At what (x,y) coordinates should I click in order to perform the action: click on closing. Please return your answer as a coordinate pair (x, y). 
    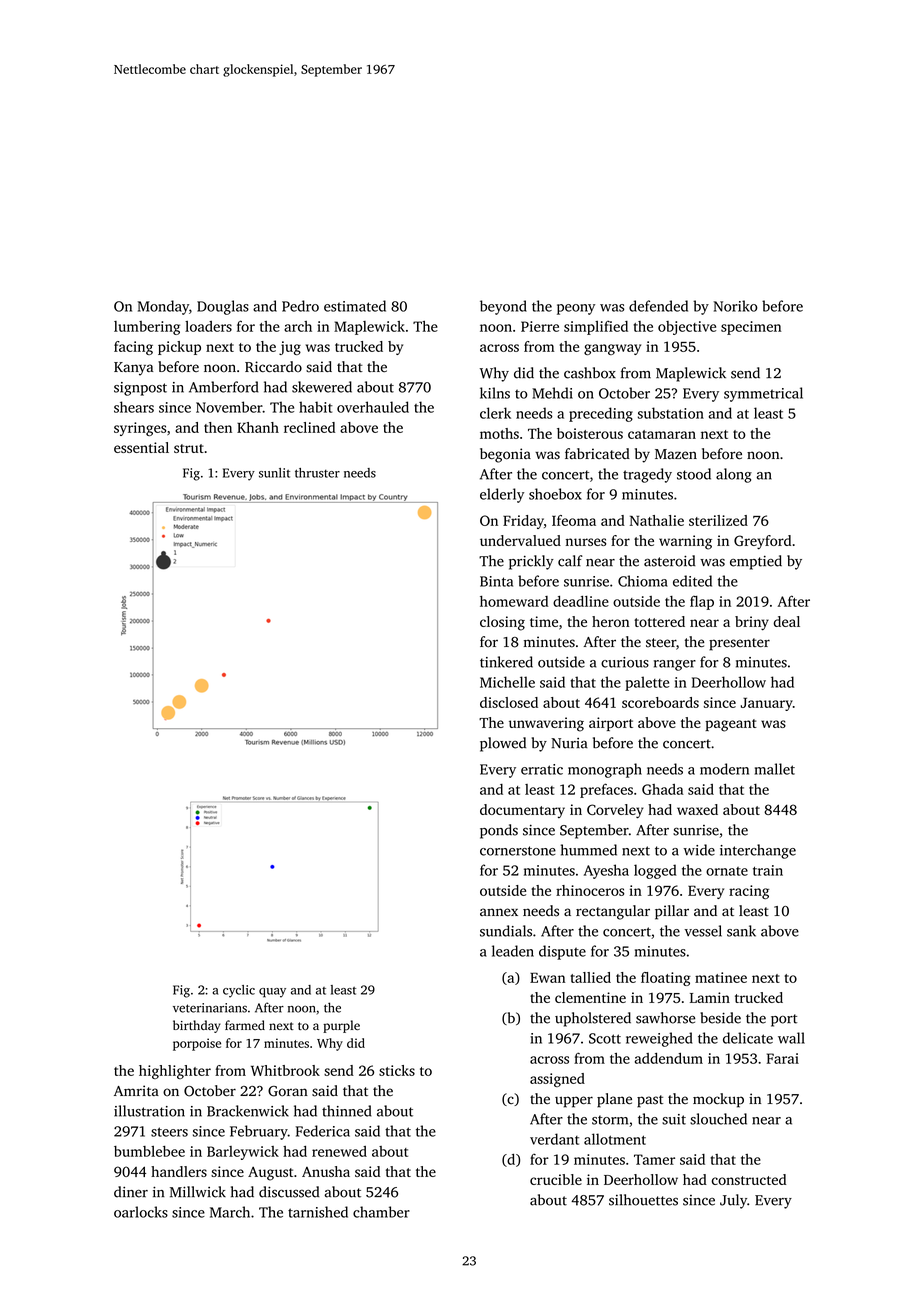
    Looking at the image, I should click on (502, 623).
